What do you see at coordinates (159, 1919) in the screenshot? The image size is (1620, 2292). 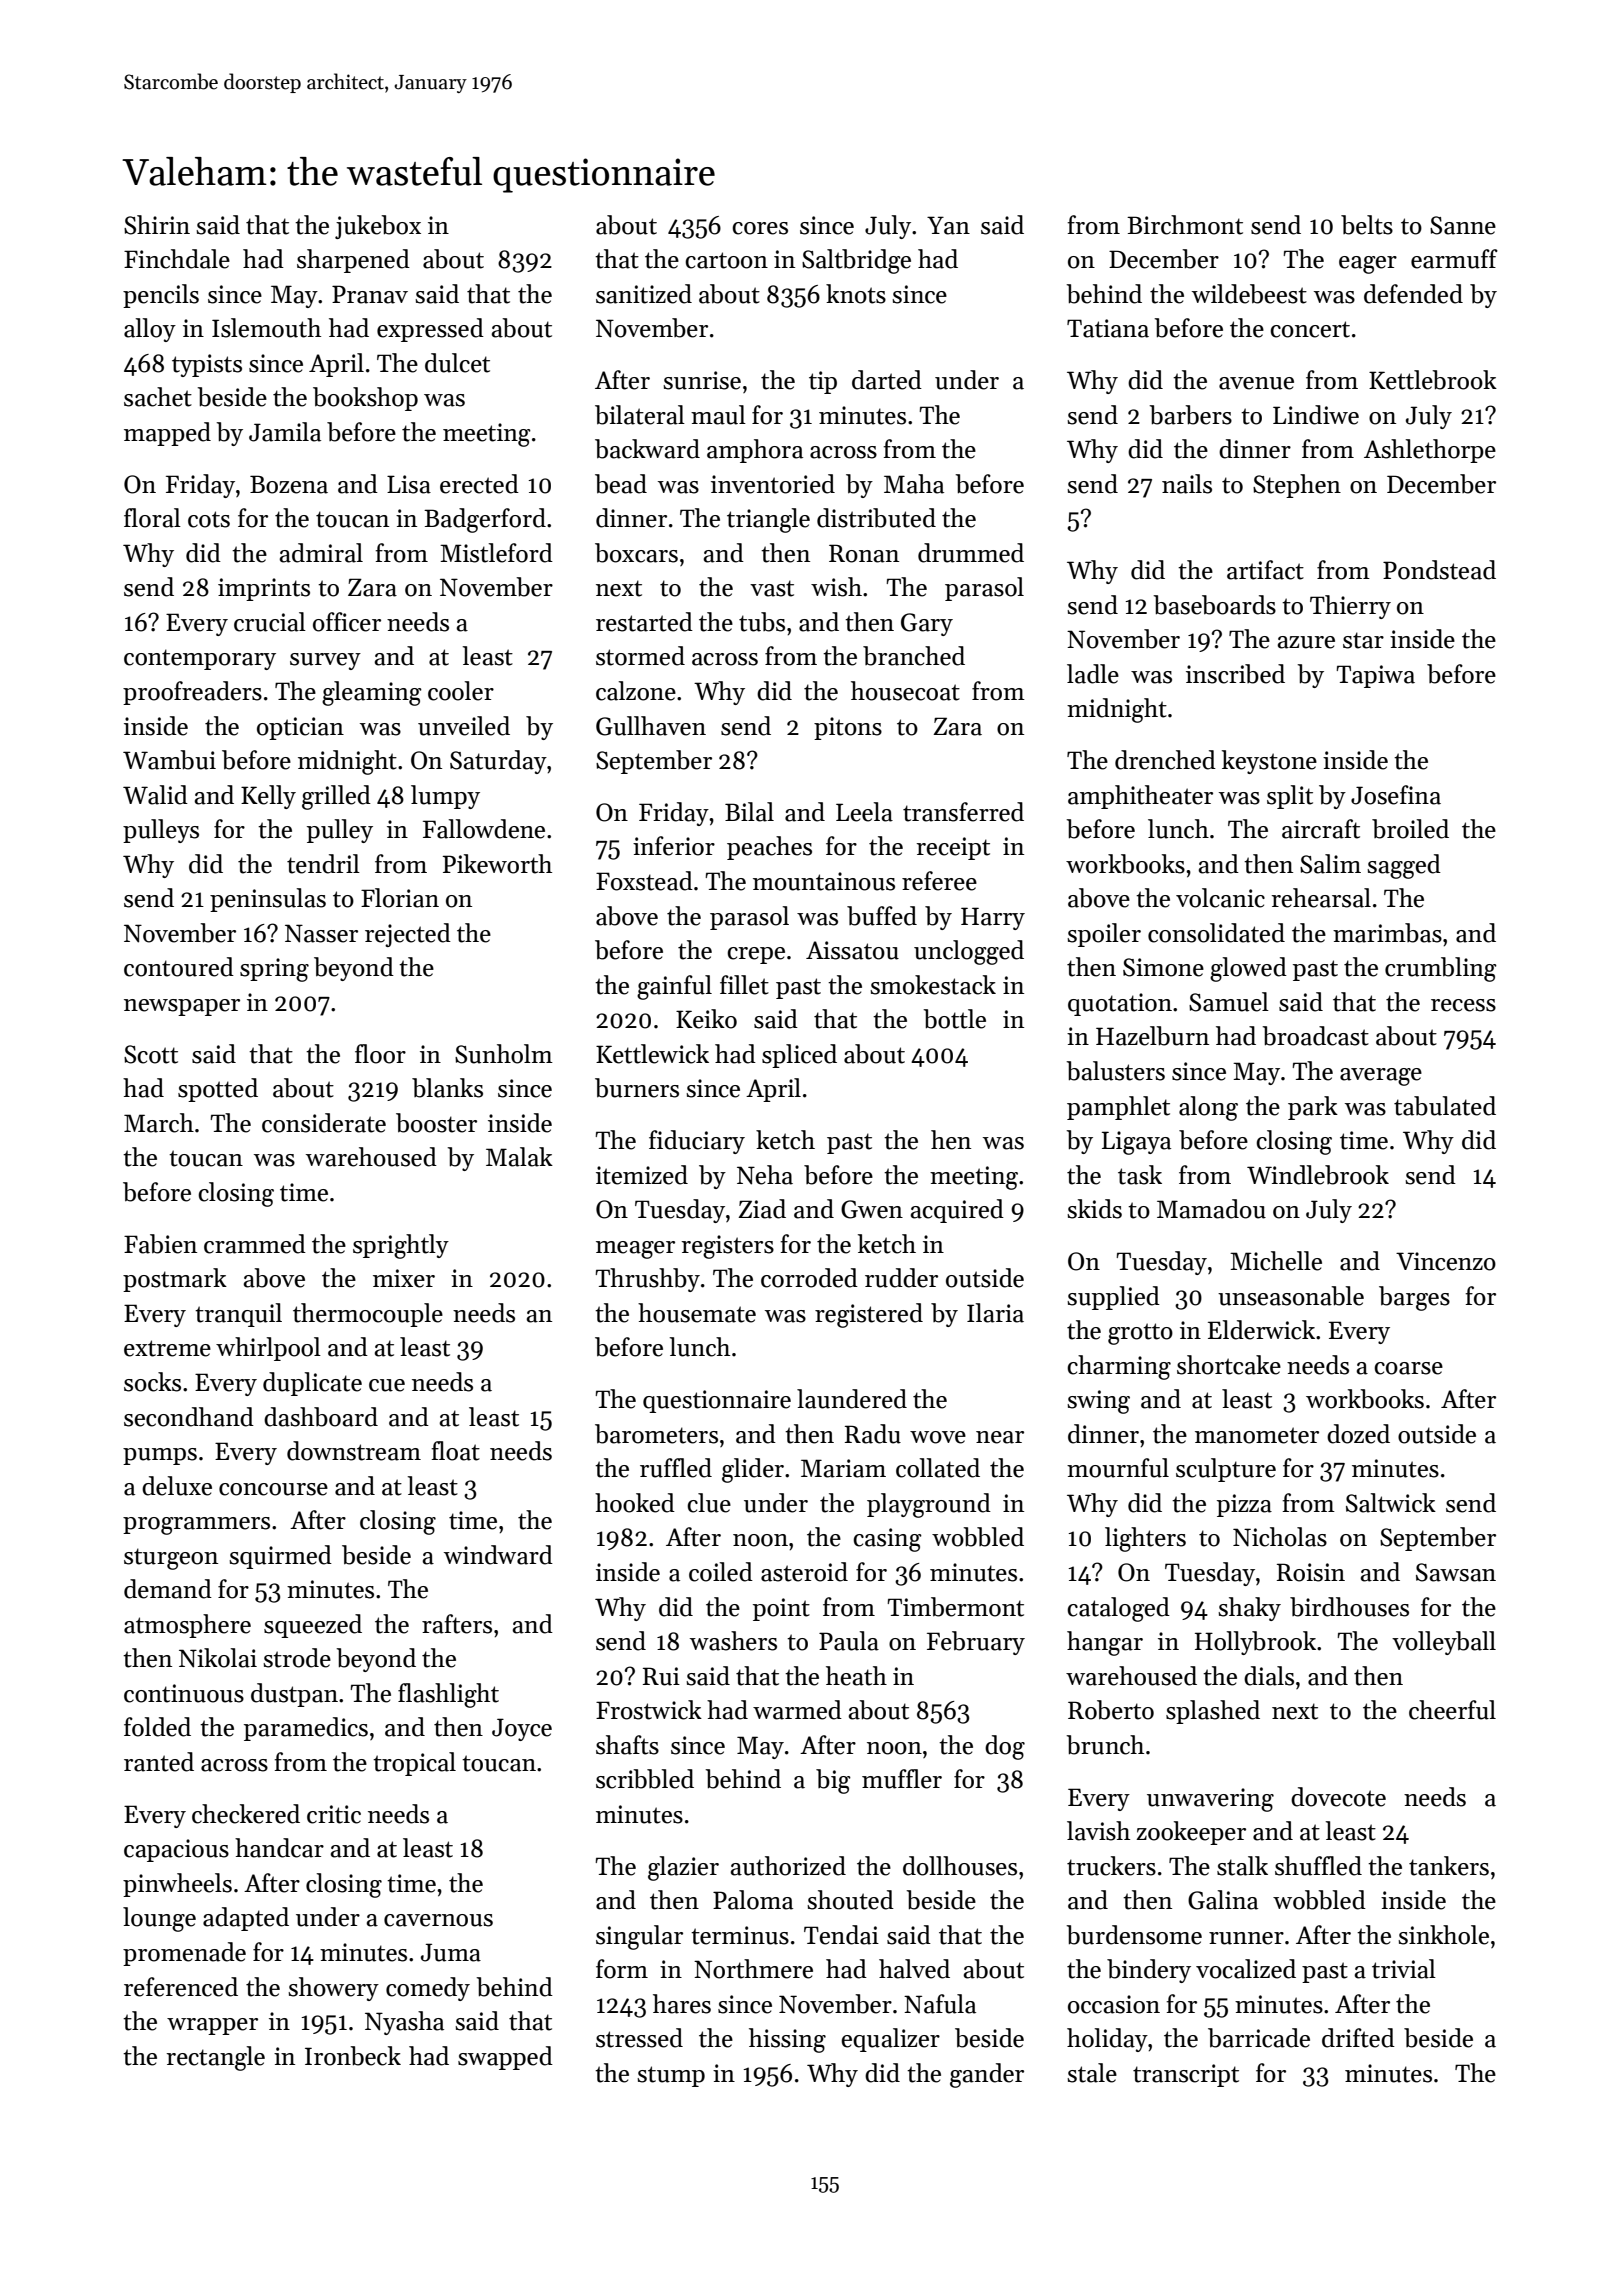 I see `lounge` at bounding box center [159, 1919].
